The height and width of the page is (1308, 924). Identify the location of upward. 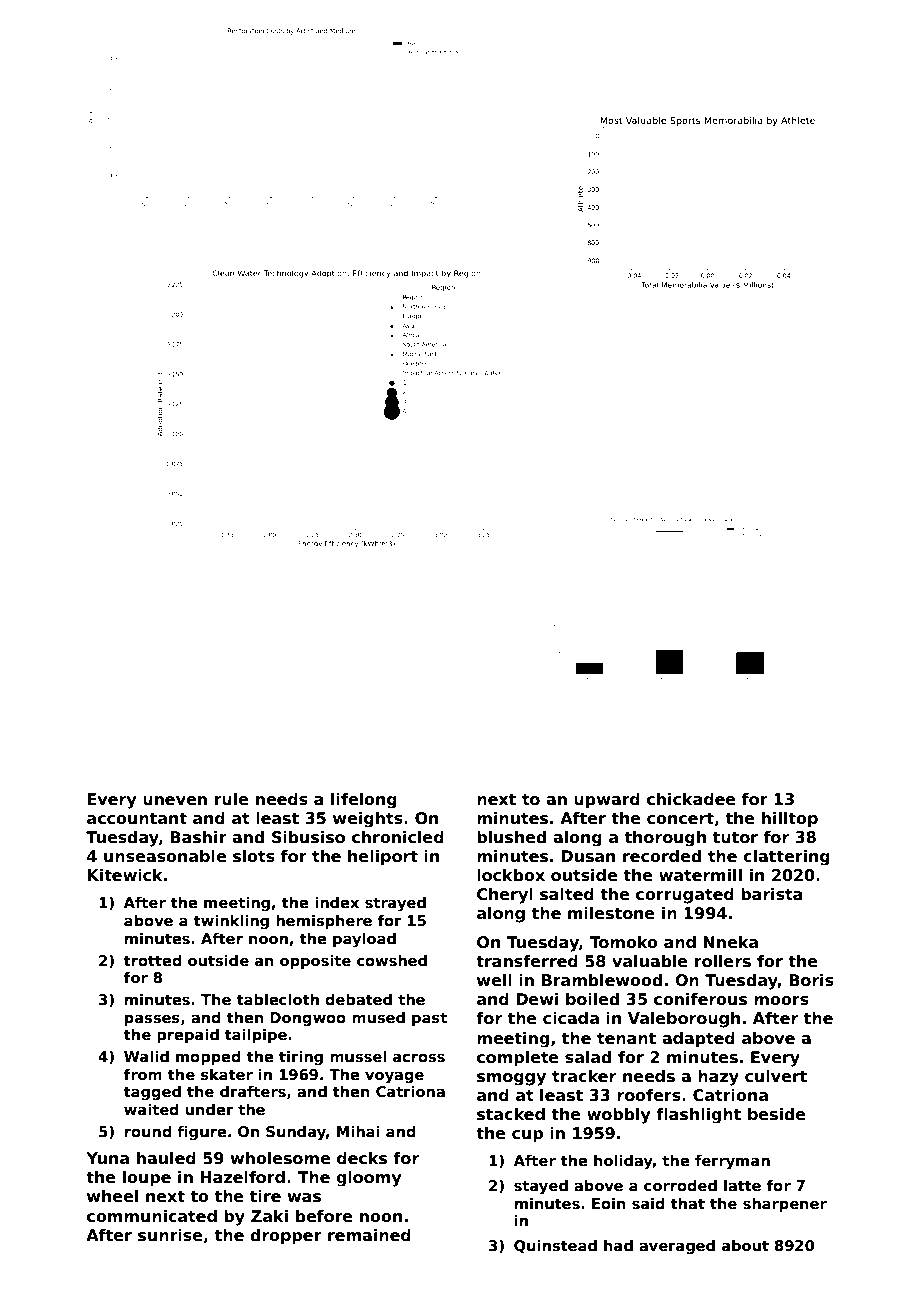
(607, 801).
